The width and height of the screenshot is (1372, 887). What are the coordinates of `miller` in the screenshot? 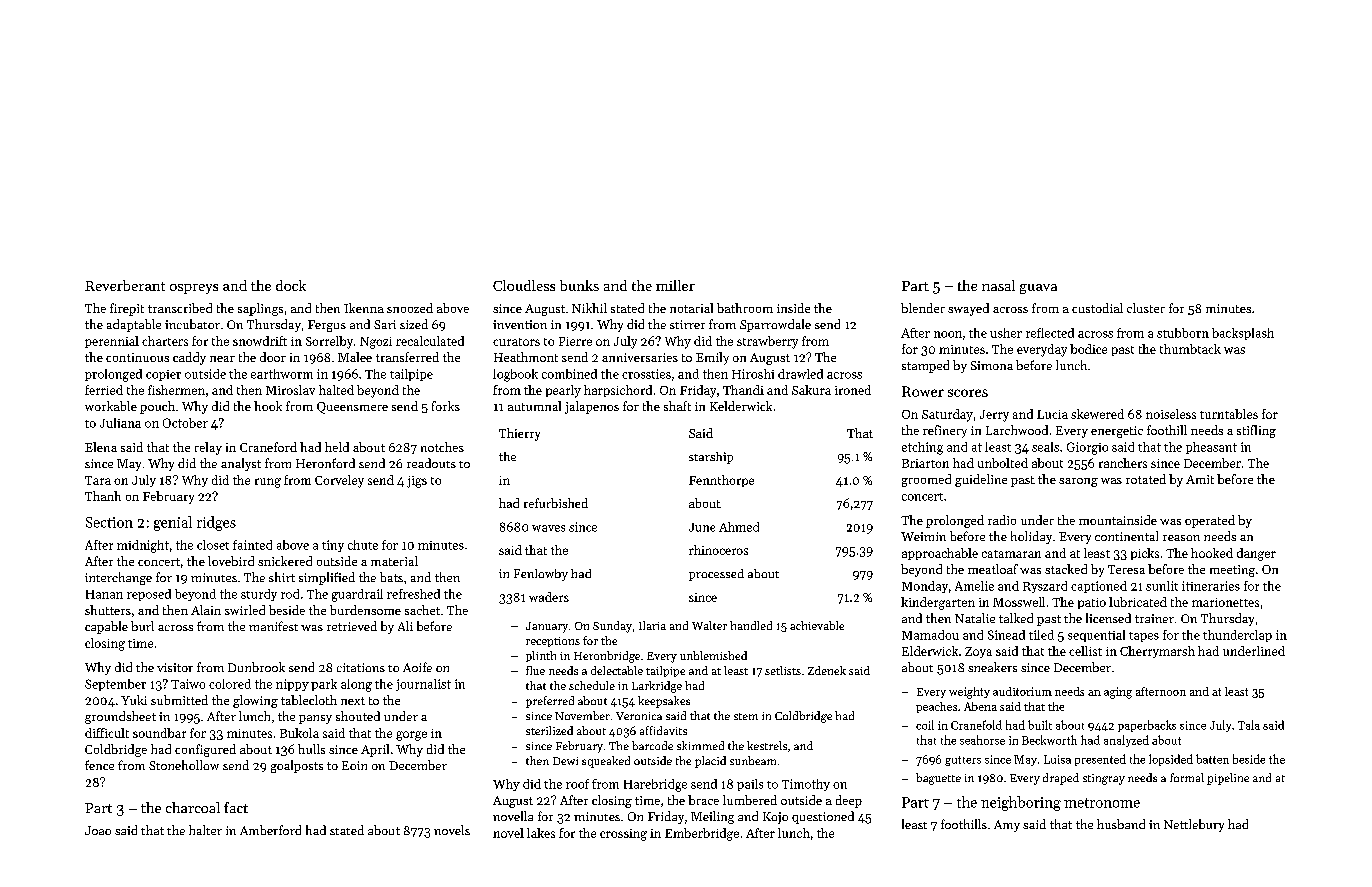 It's located at (675, 285).
